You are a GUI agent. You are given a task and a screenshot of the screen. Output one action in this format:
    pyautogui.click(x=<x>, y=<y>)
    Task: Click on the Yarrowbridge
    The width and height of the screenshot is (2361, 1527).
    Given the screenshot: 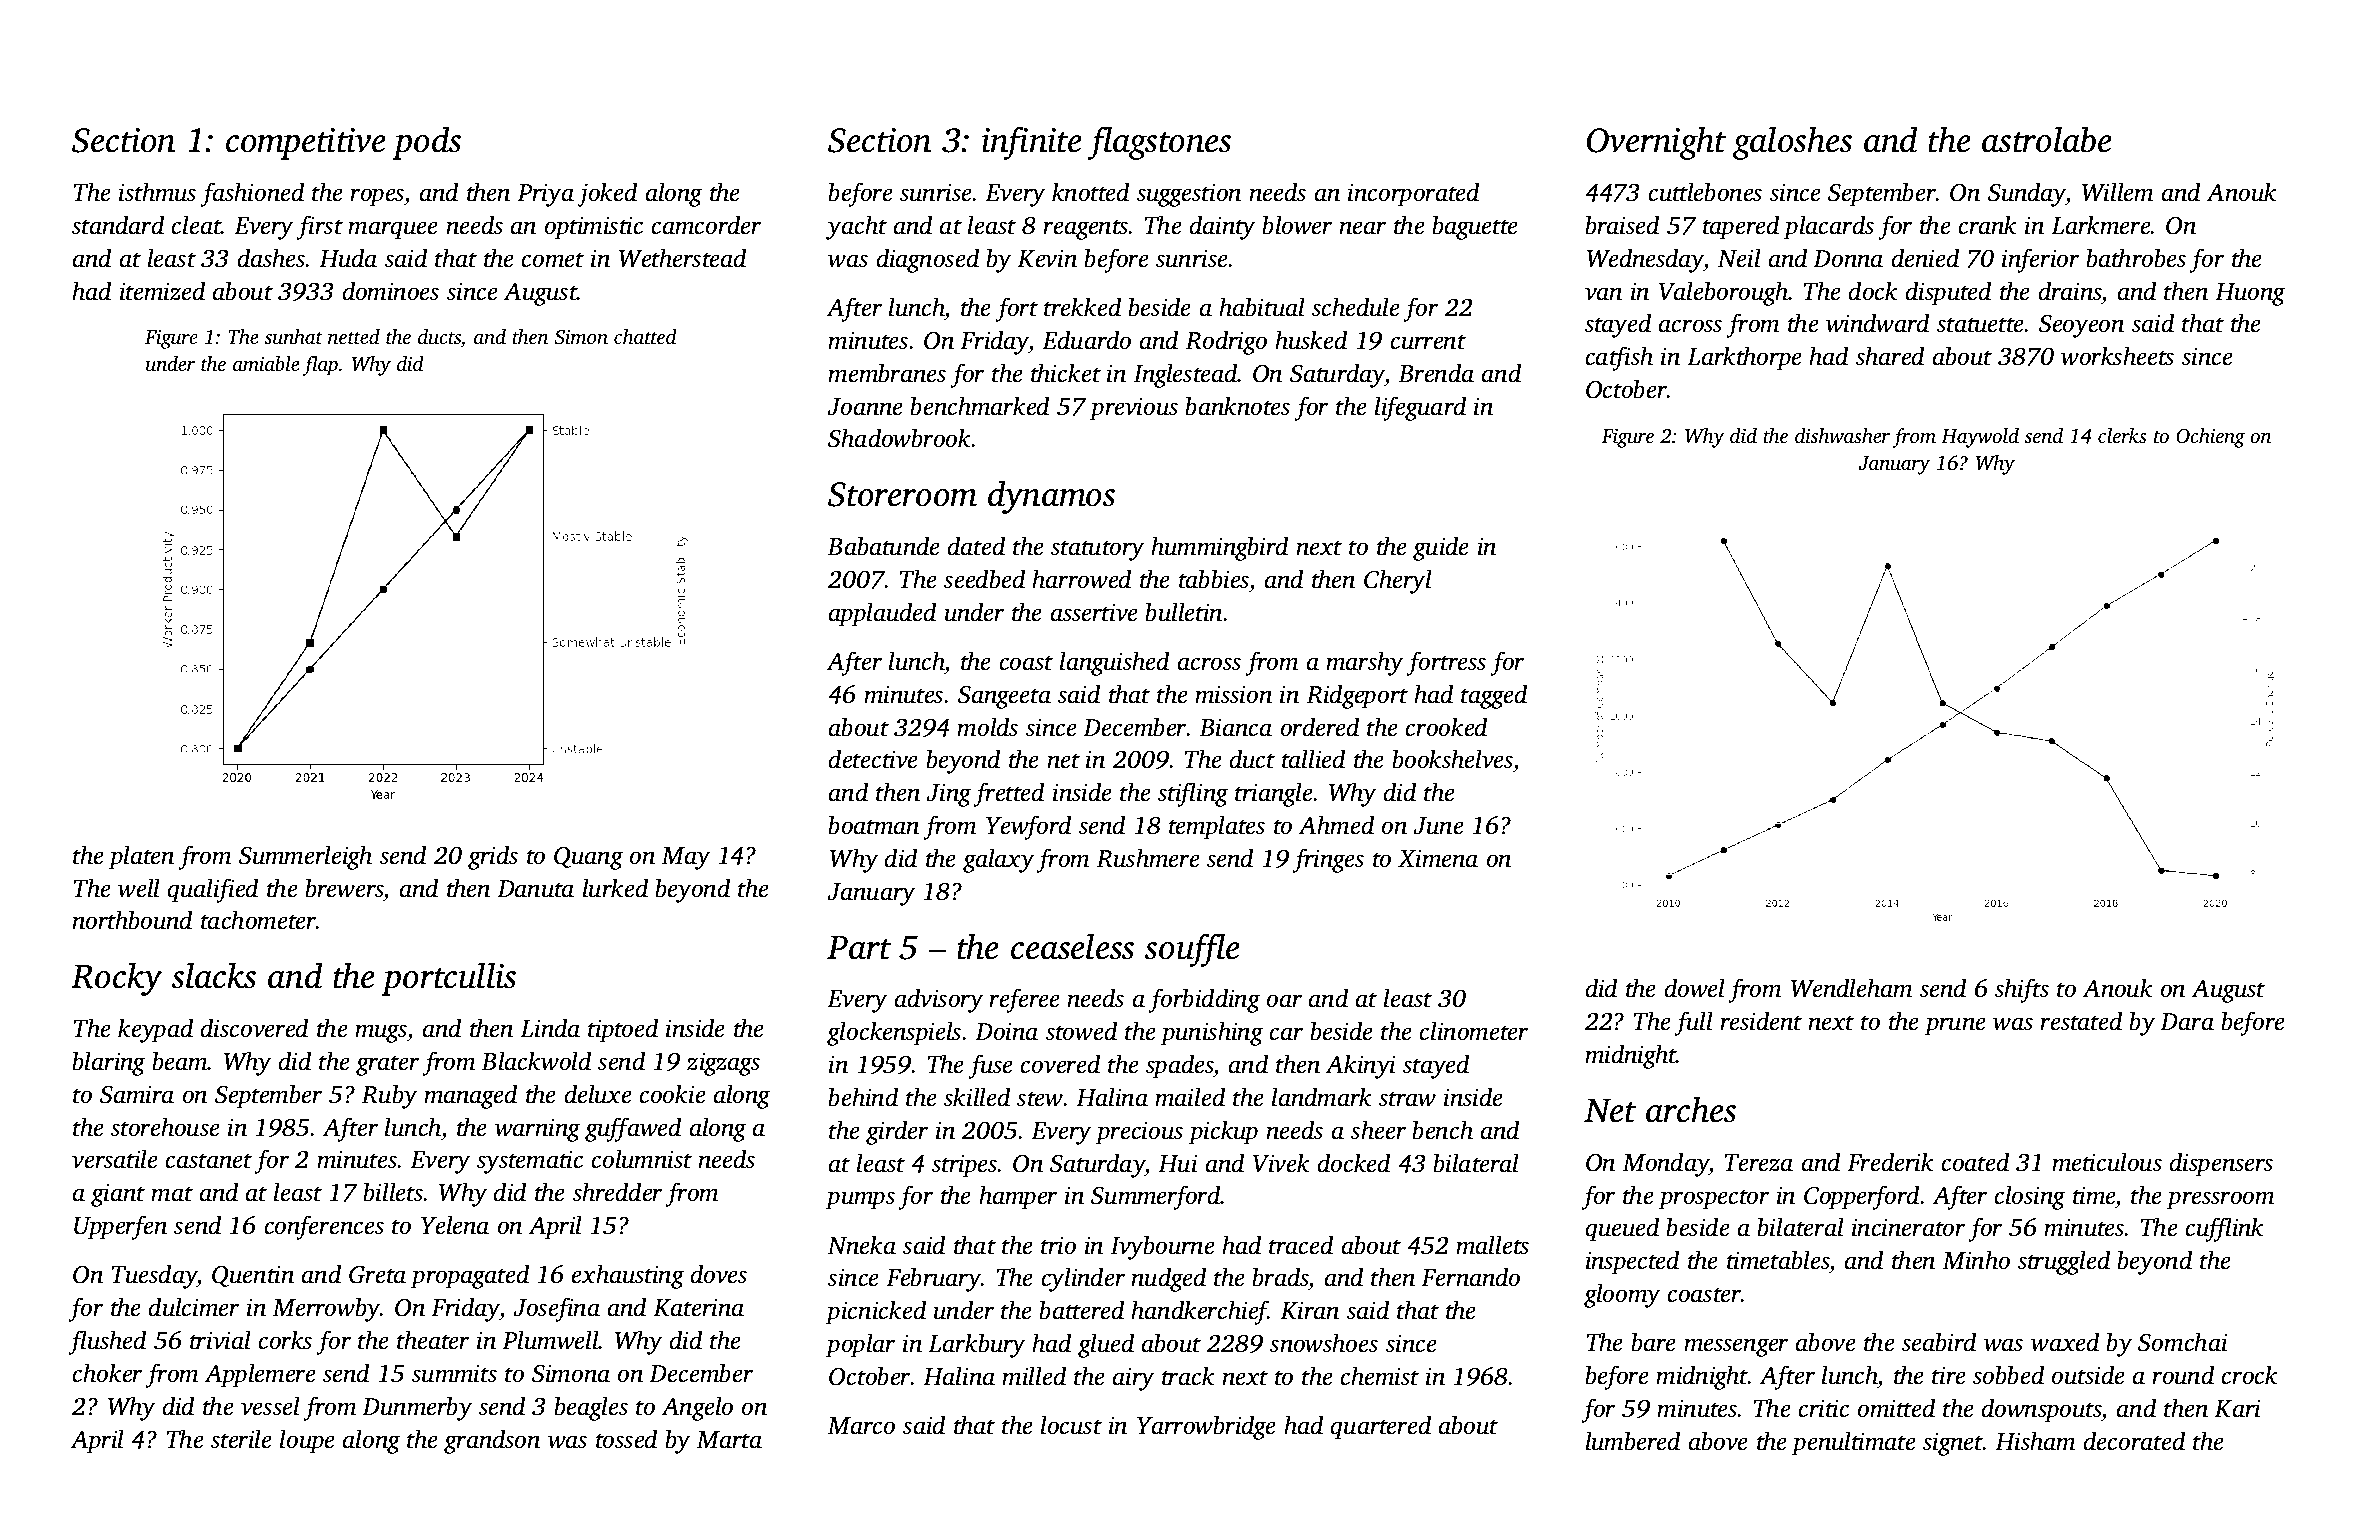 What is the action you would take?
    pyautogui.click(x=1206, y=1427)
